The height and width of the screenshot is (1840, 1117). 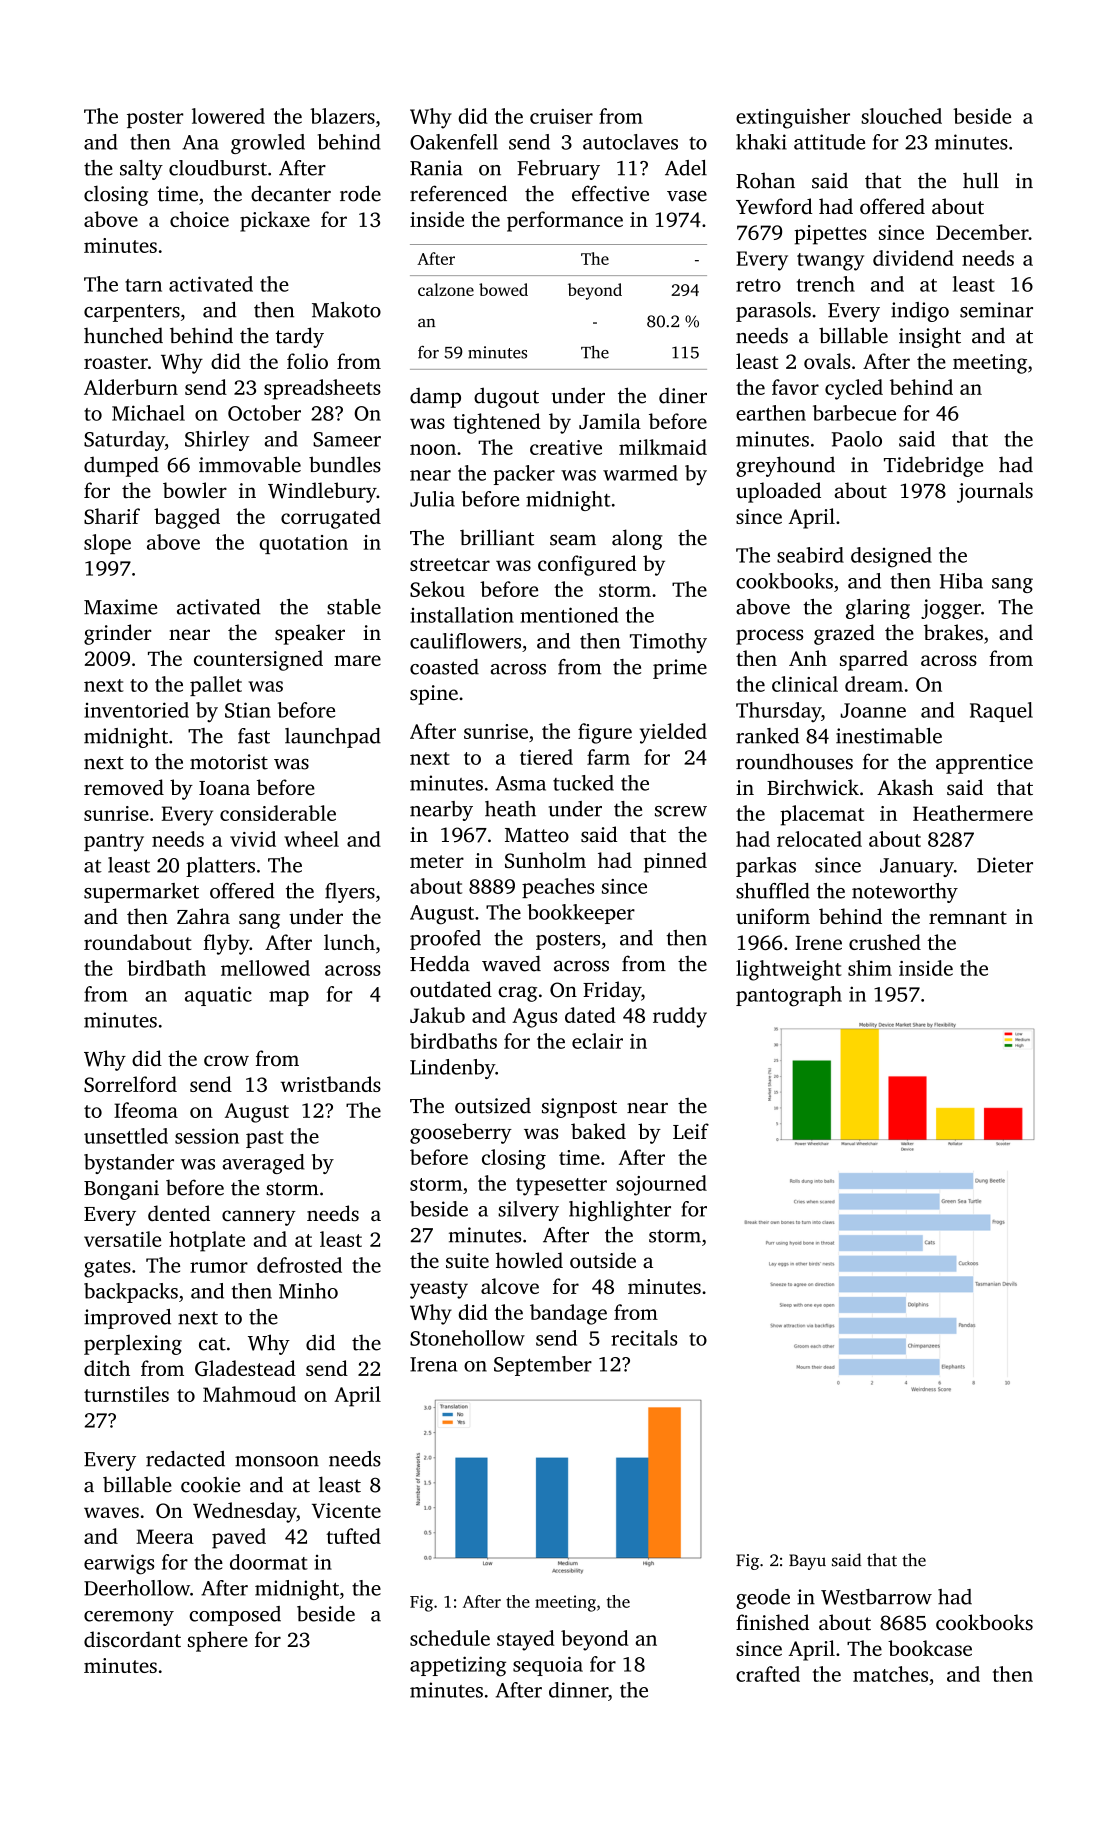 I want to click on bagged, so click(x=187, y=518).
